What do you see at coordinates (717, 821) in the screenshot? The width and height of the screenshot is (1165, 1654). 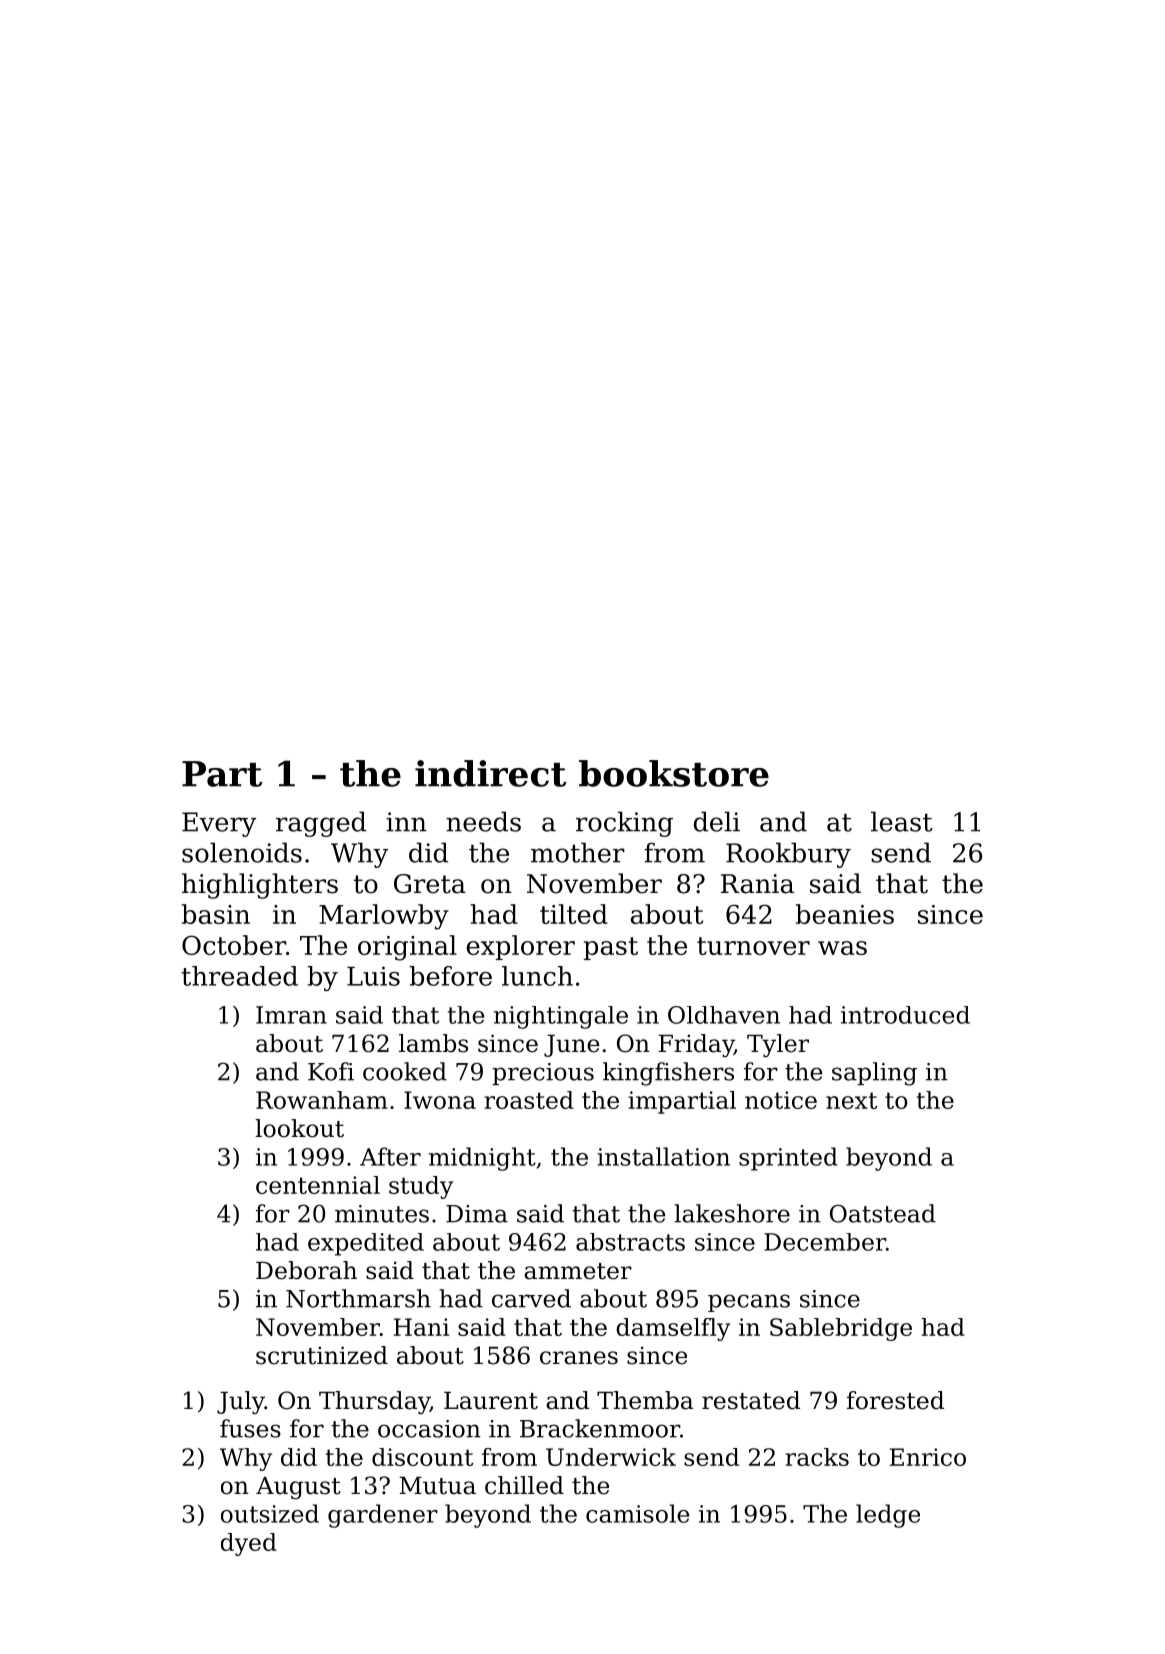 I see `deli` at bounding box center [717, 821].
